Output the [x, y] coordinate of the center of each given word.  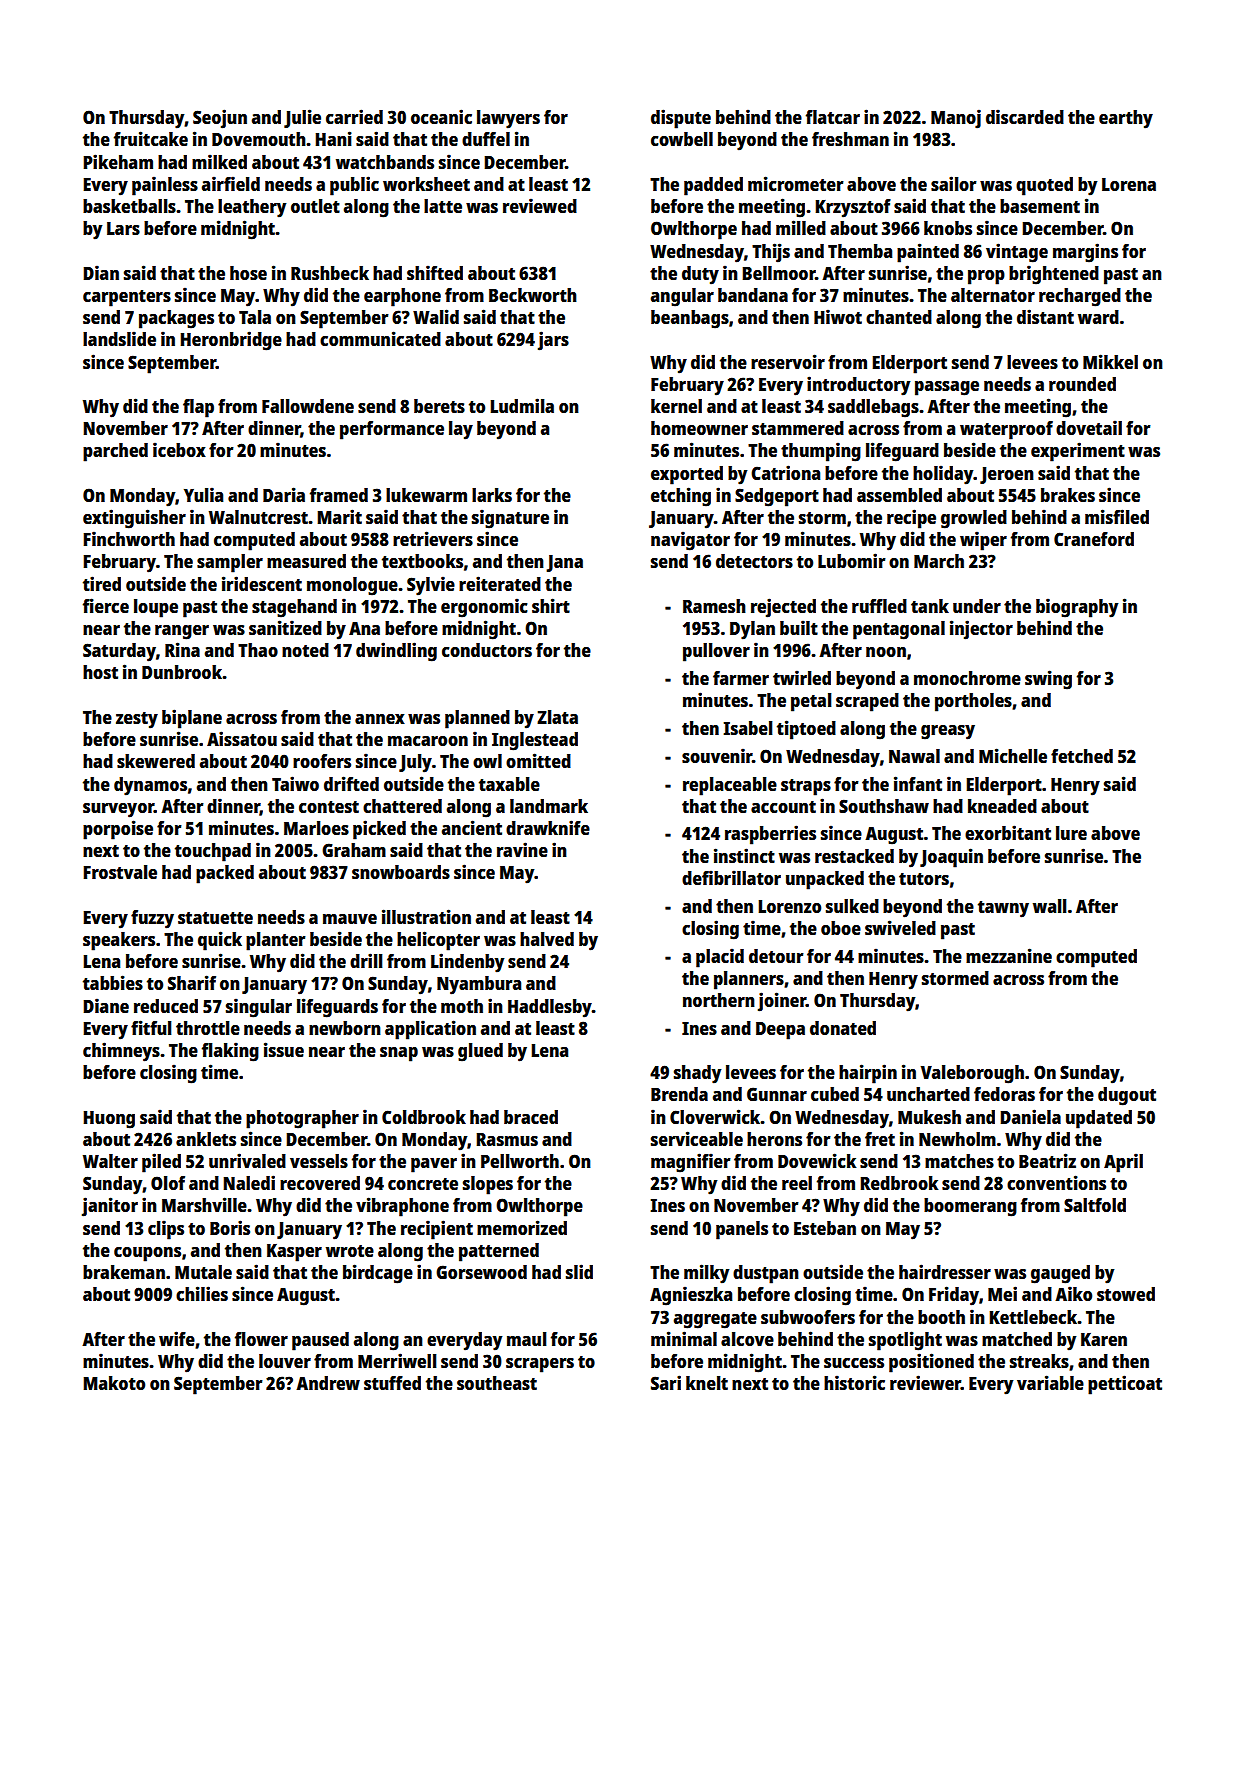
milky [706, 1274]
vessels [319, 1161]
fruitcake [151, 138]
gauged [1060, 1274]
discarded [1025, 116]
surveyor [118, 810]
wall [1049, 906]
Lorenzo [789, 906]
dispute [681, 119]
